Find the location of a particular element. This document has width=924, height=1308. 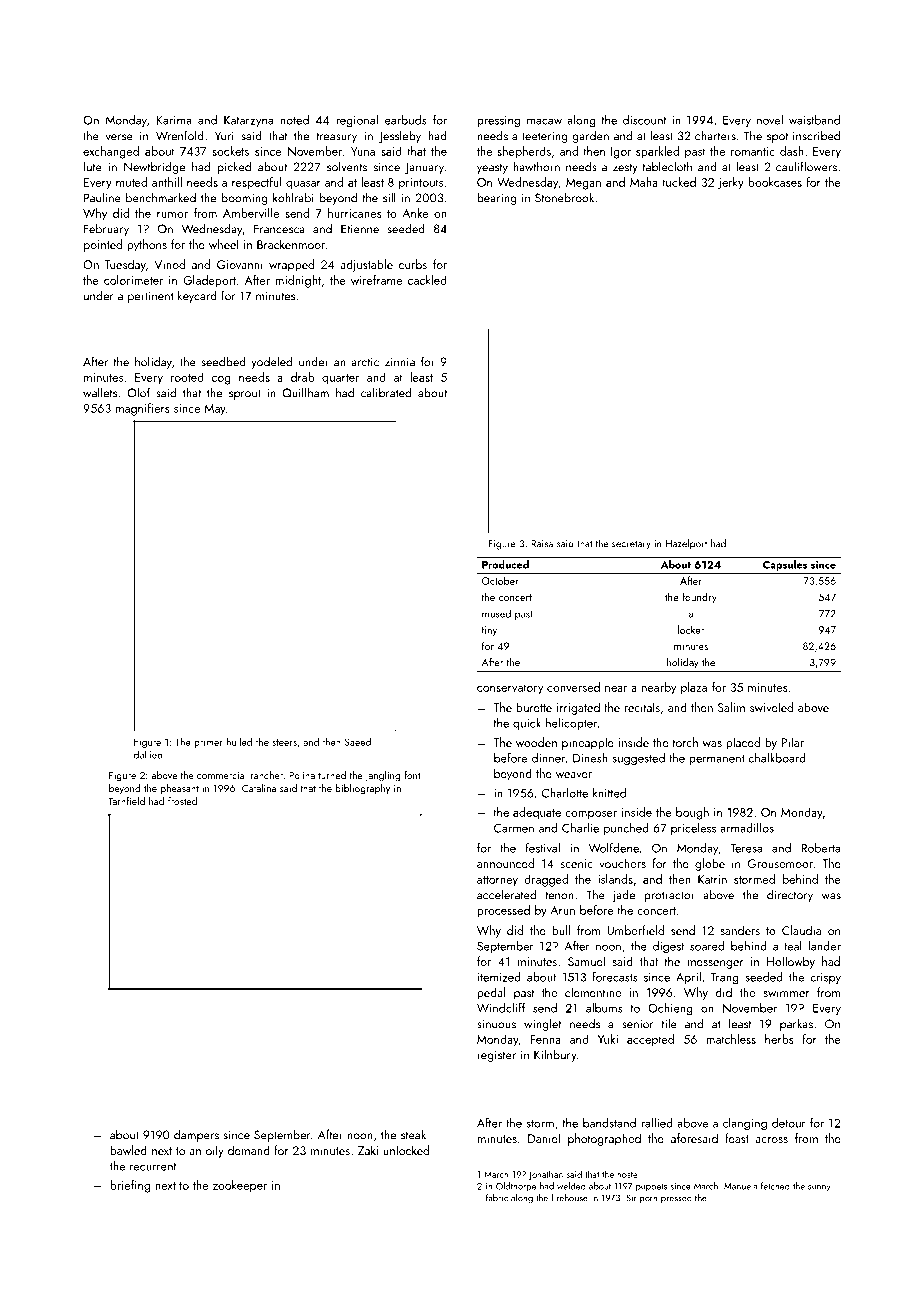

earbuds is located at coordinates (406, 120).
